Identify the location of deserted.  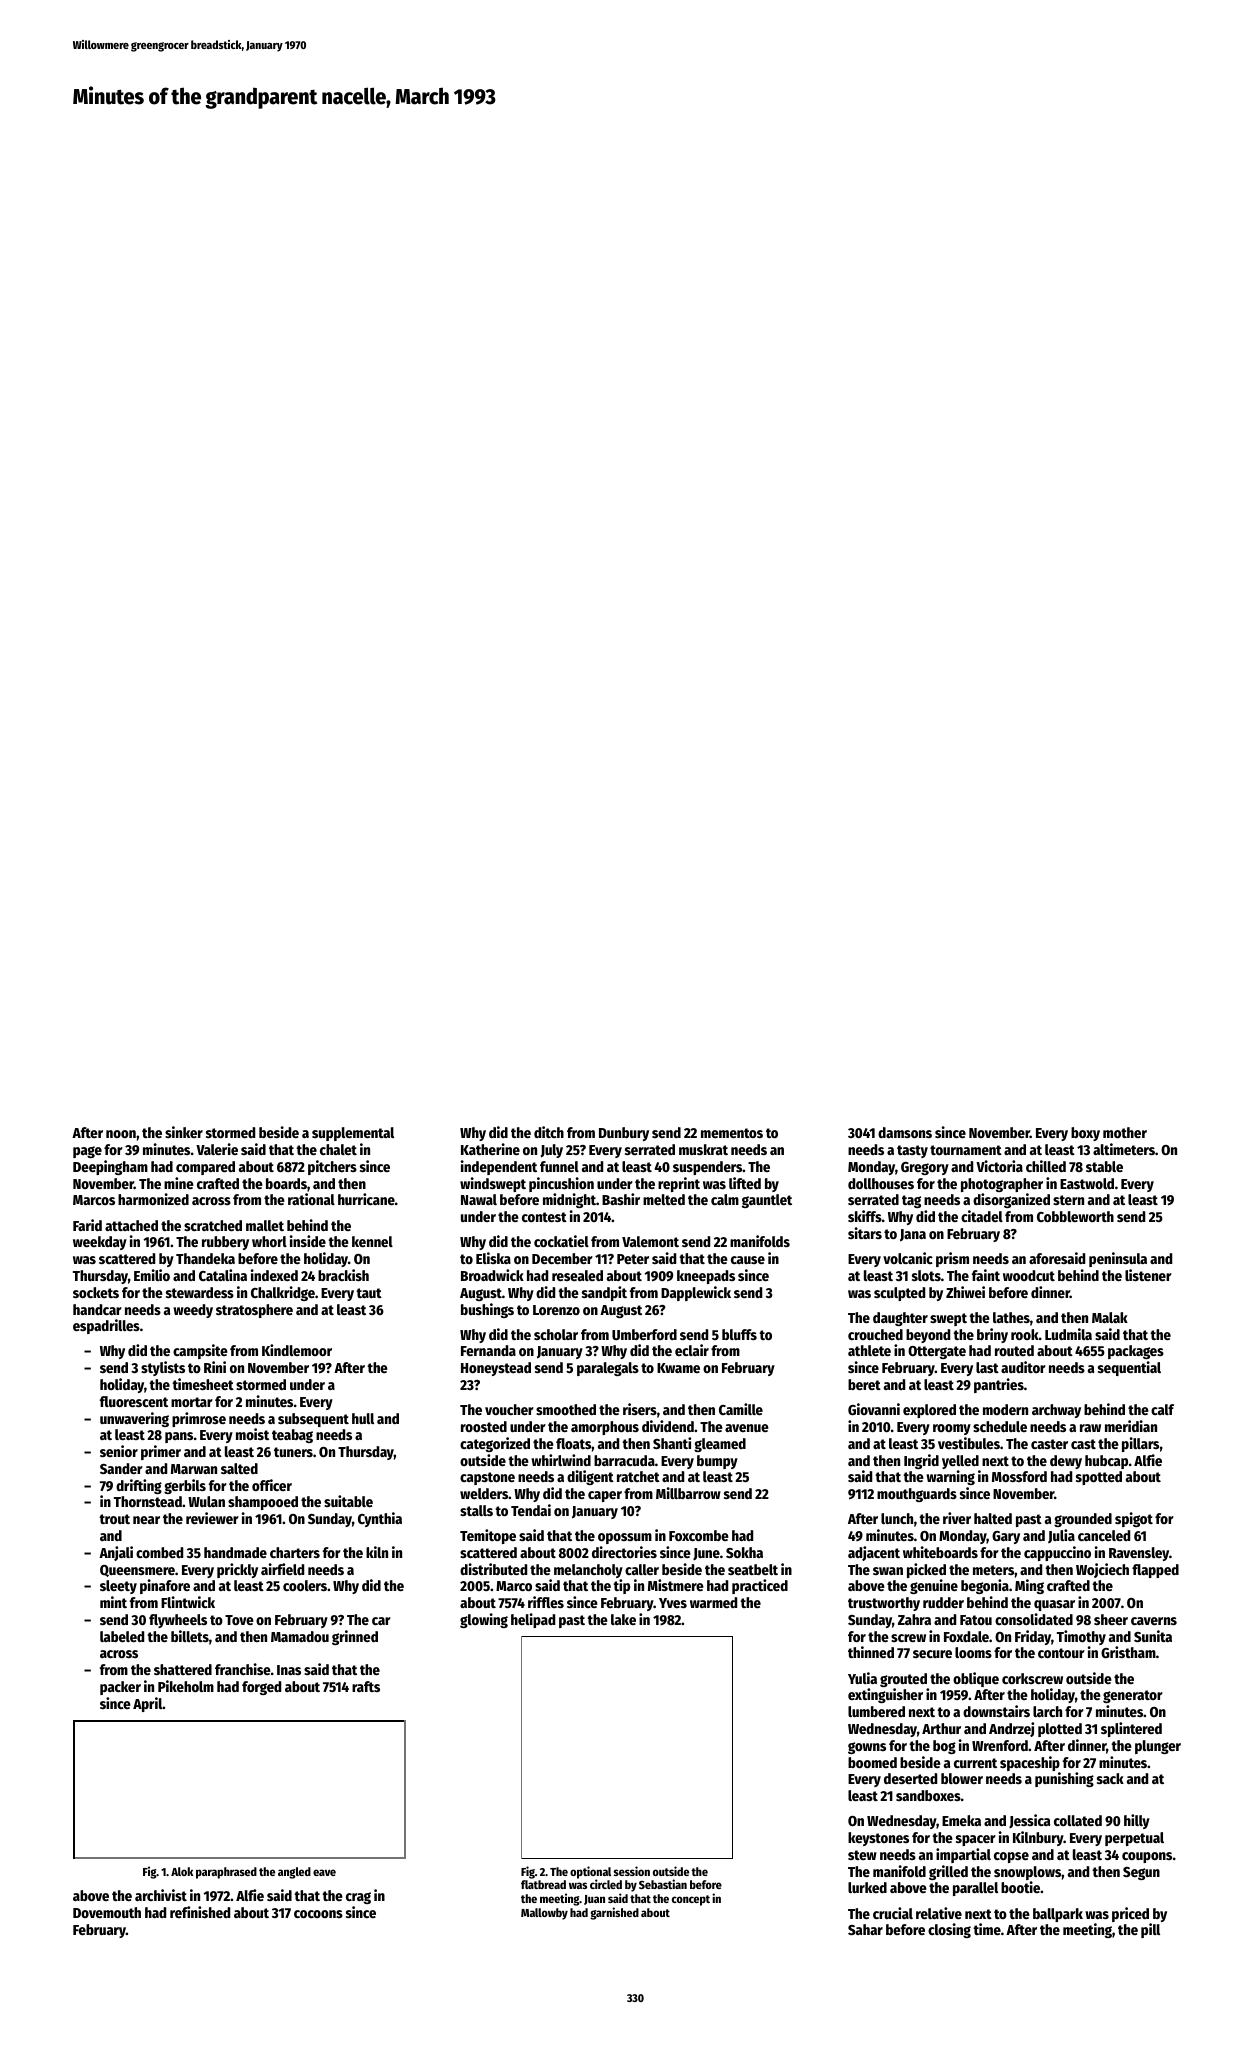
(910, 1778).
